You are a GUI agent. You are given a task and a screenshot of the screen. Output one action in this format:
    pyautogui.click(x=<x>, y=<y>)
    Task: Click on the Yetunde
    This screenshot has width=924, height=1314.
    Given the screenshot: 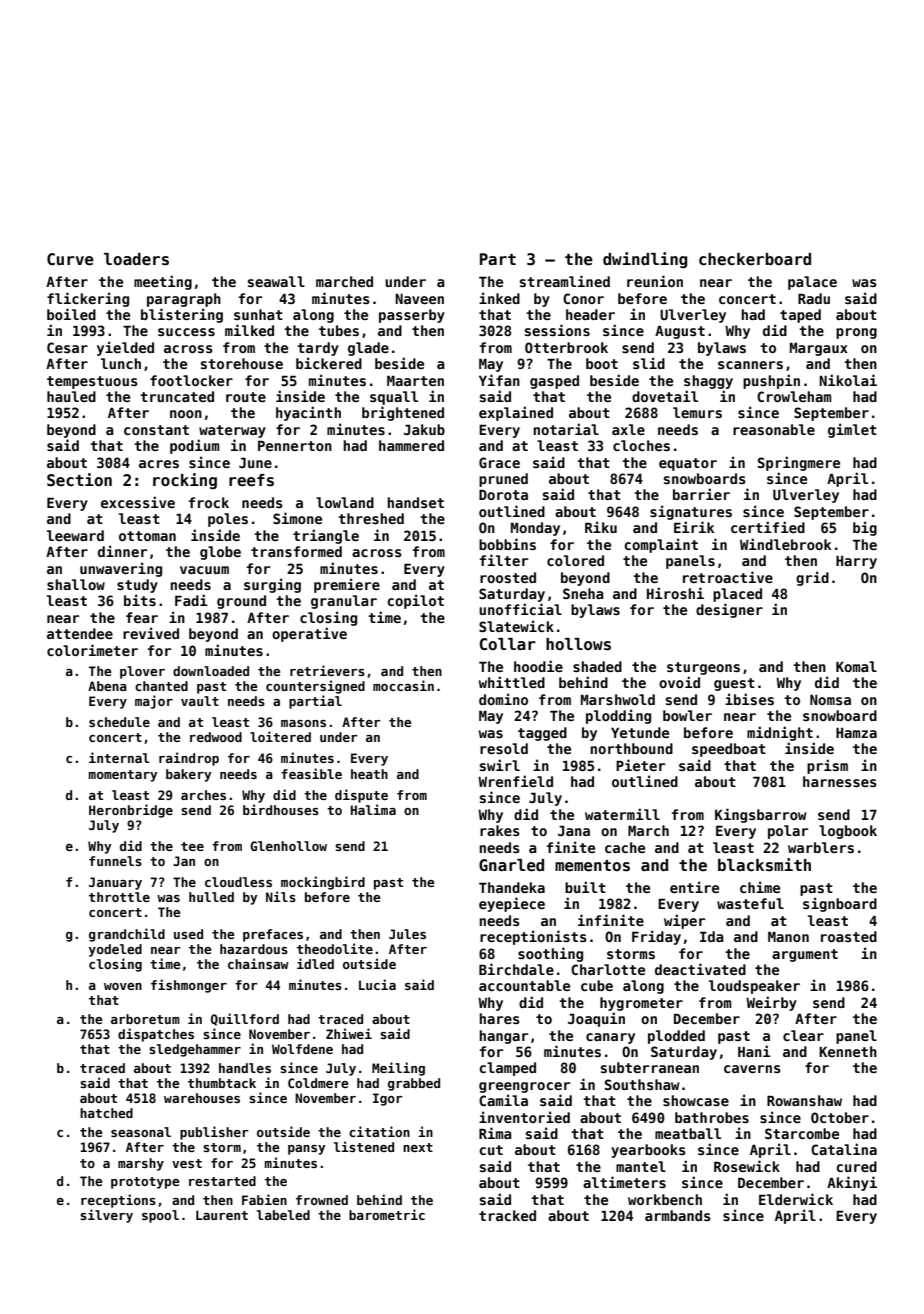 What is the action you would take?
    pyautogui.click(x=640, y=732)
